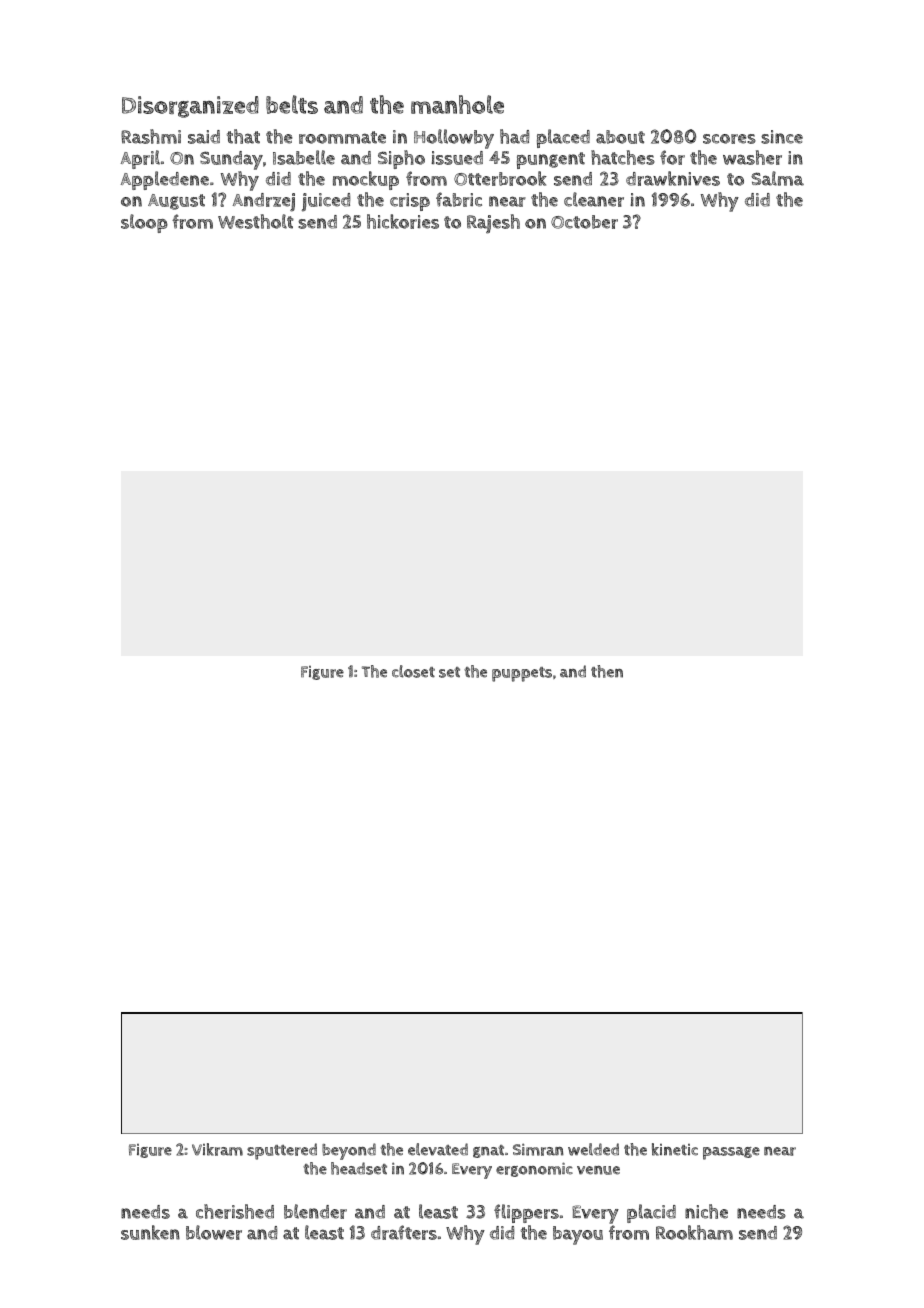 This image has width=924, height=1308. What do you see at coordinates (777, 178) in the image?
I see `Salma` at bounding box center [777, 178].
